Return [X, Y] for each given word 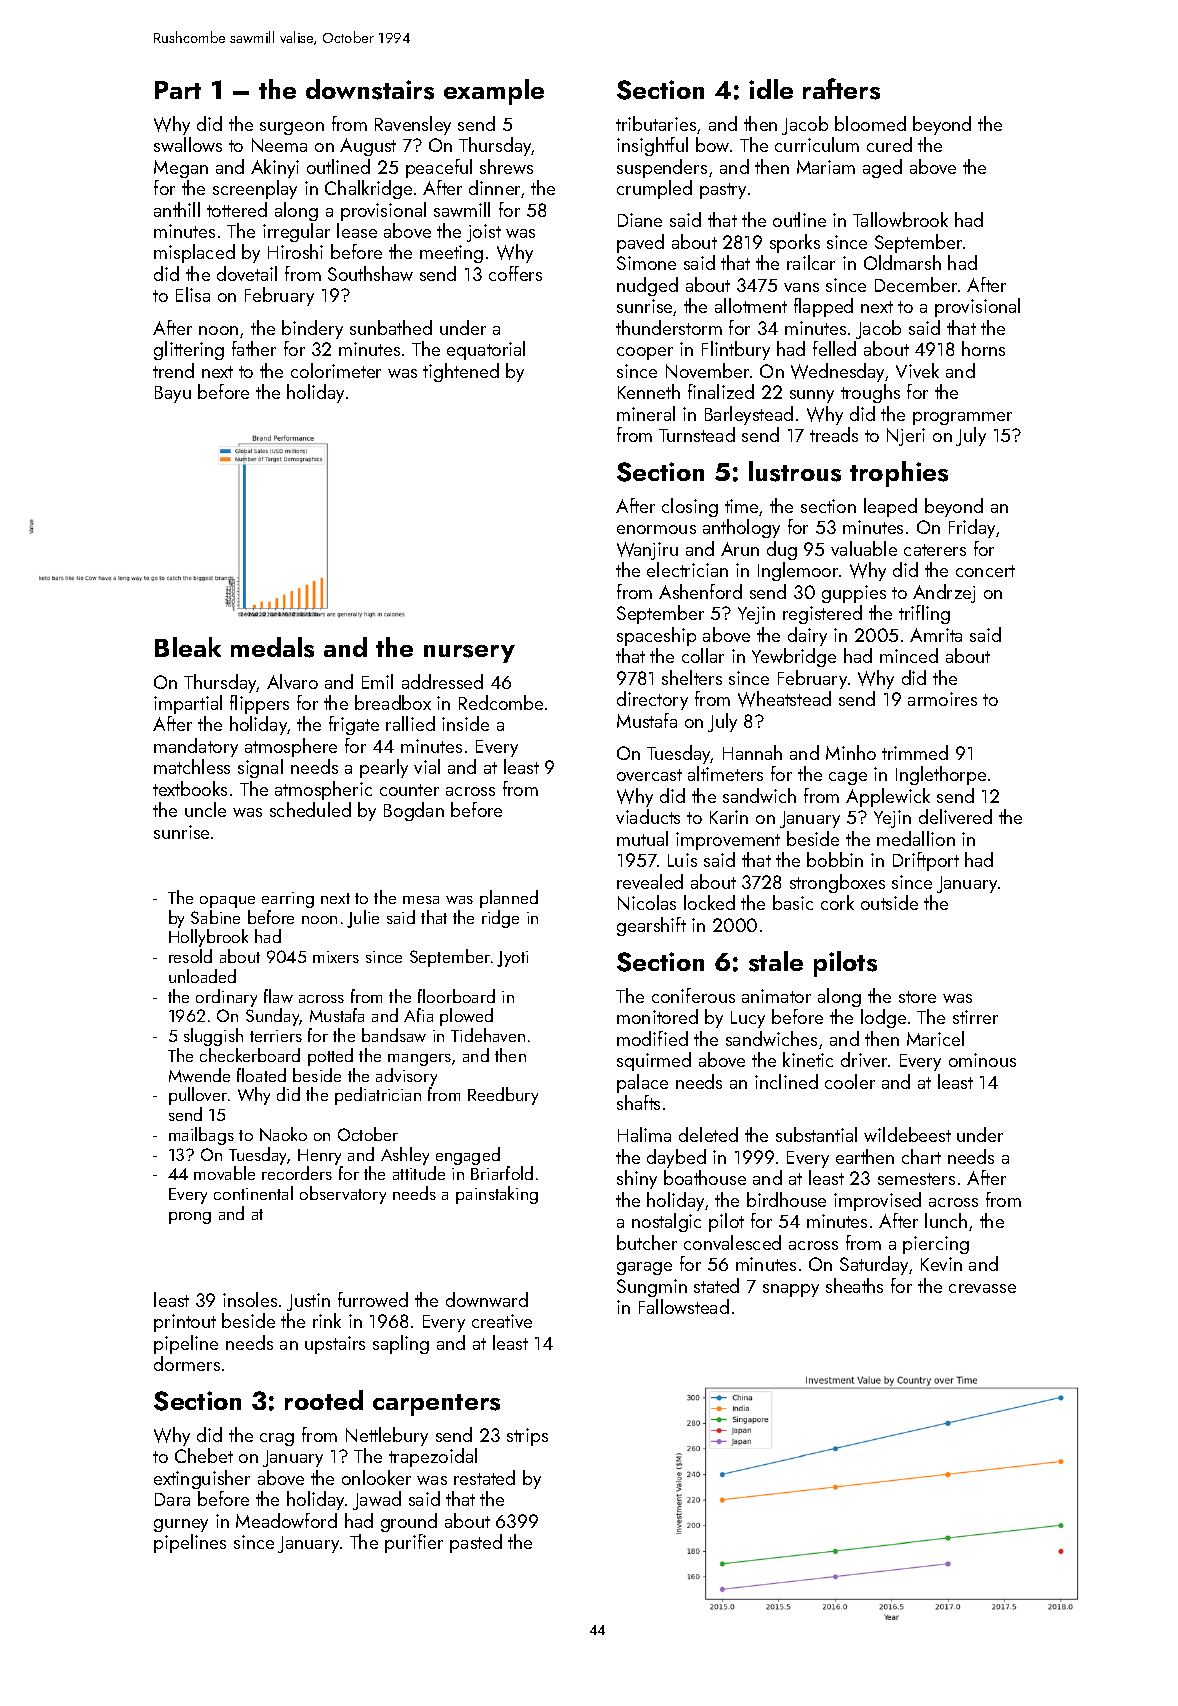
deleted [708, 1134]
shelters [692, 677]
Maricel [935, 1038]
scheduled [310, 809]
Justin [308, 1302]
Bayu [173, 394]
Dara [172, 1499]
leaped [890, 507]
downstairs [370, 89]
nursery [469, 654]
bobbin [835, 859]
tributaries [656, 123]
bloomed [870, 123]
